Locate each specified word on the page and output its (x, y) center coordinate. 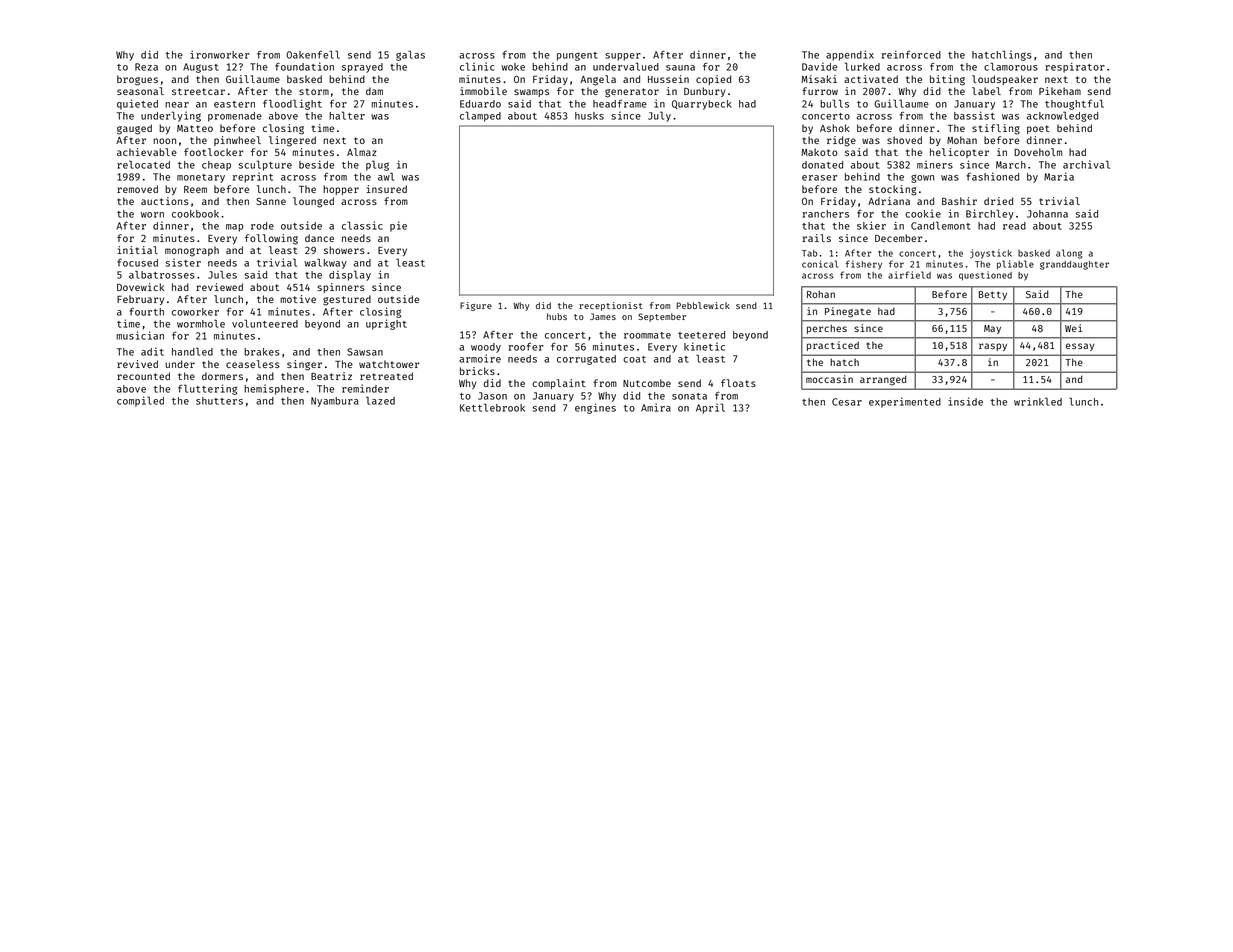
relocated (143, 164)
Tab (809, 253)
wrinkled (1038, 401)
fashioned (992, 176)
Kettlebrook (492, 407)
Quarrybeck (702, 105)
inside (965, 401)
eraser (819, 178)
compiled (140, 401)
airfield (909, 275)
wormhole (201, 323)
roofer (525, 347)
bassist (974, 115)
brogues (137, 80)
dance (319, 238)
